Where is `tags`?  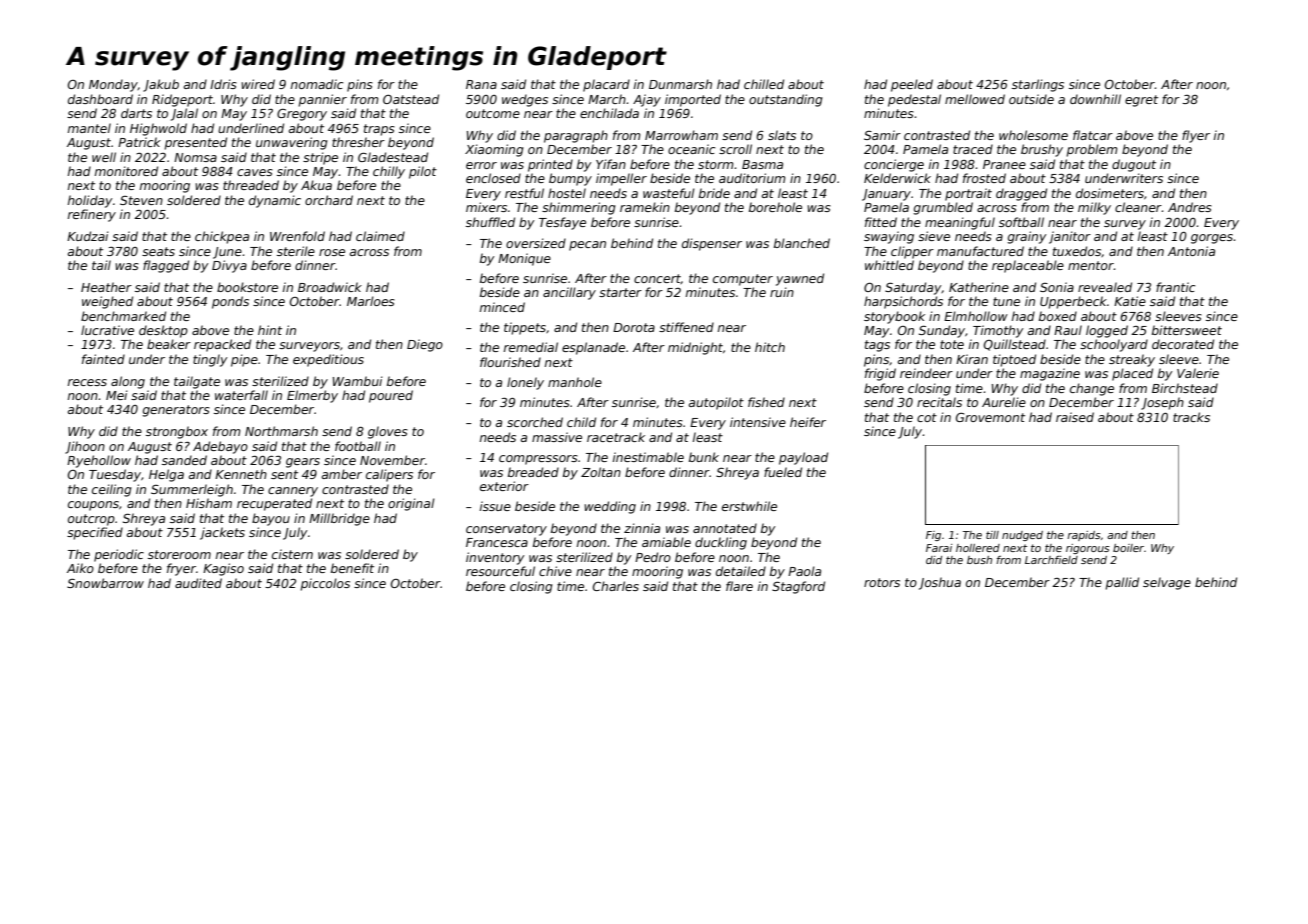
tags is located at coordinates (877, 346).
